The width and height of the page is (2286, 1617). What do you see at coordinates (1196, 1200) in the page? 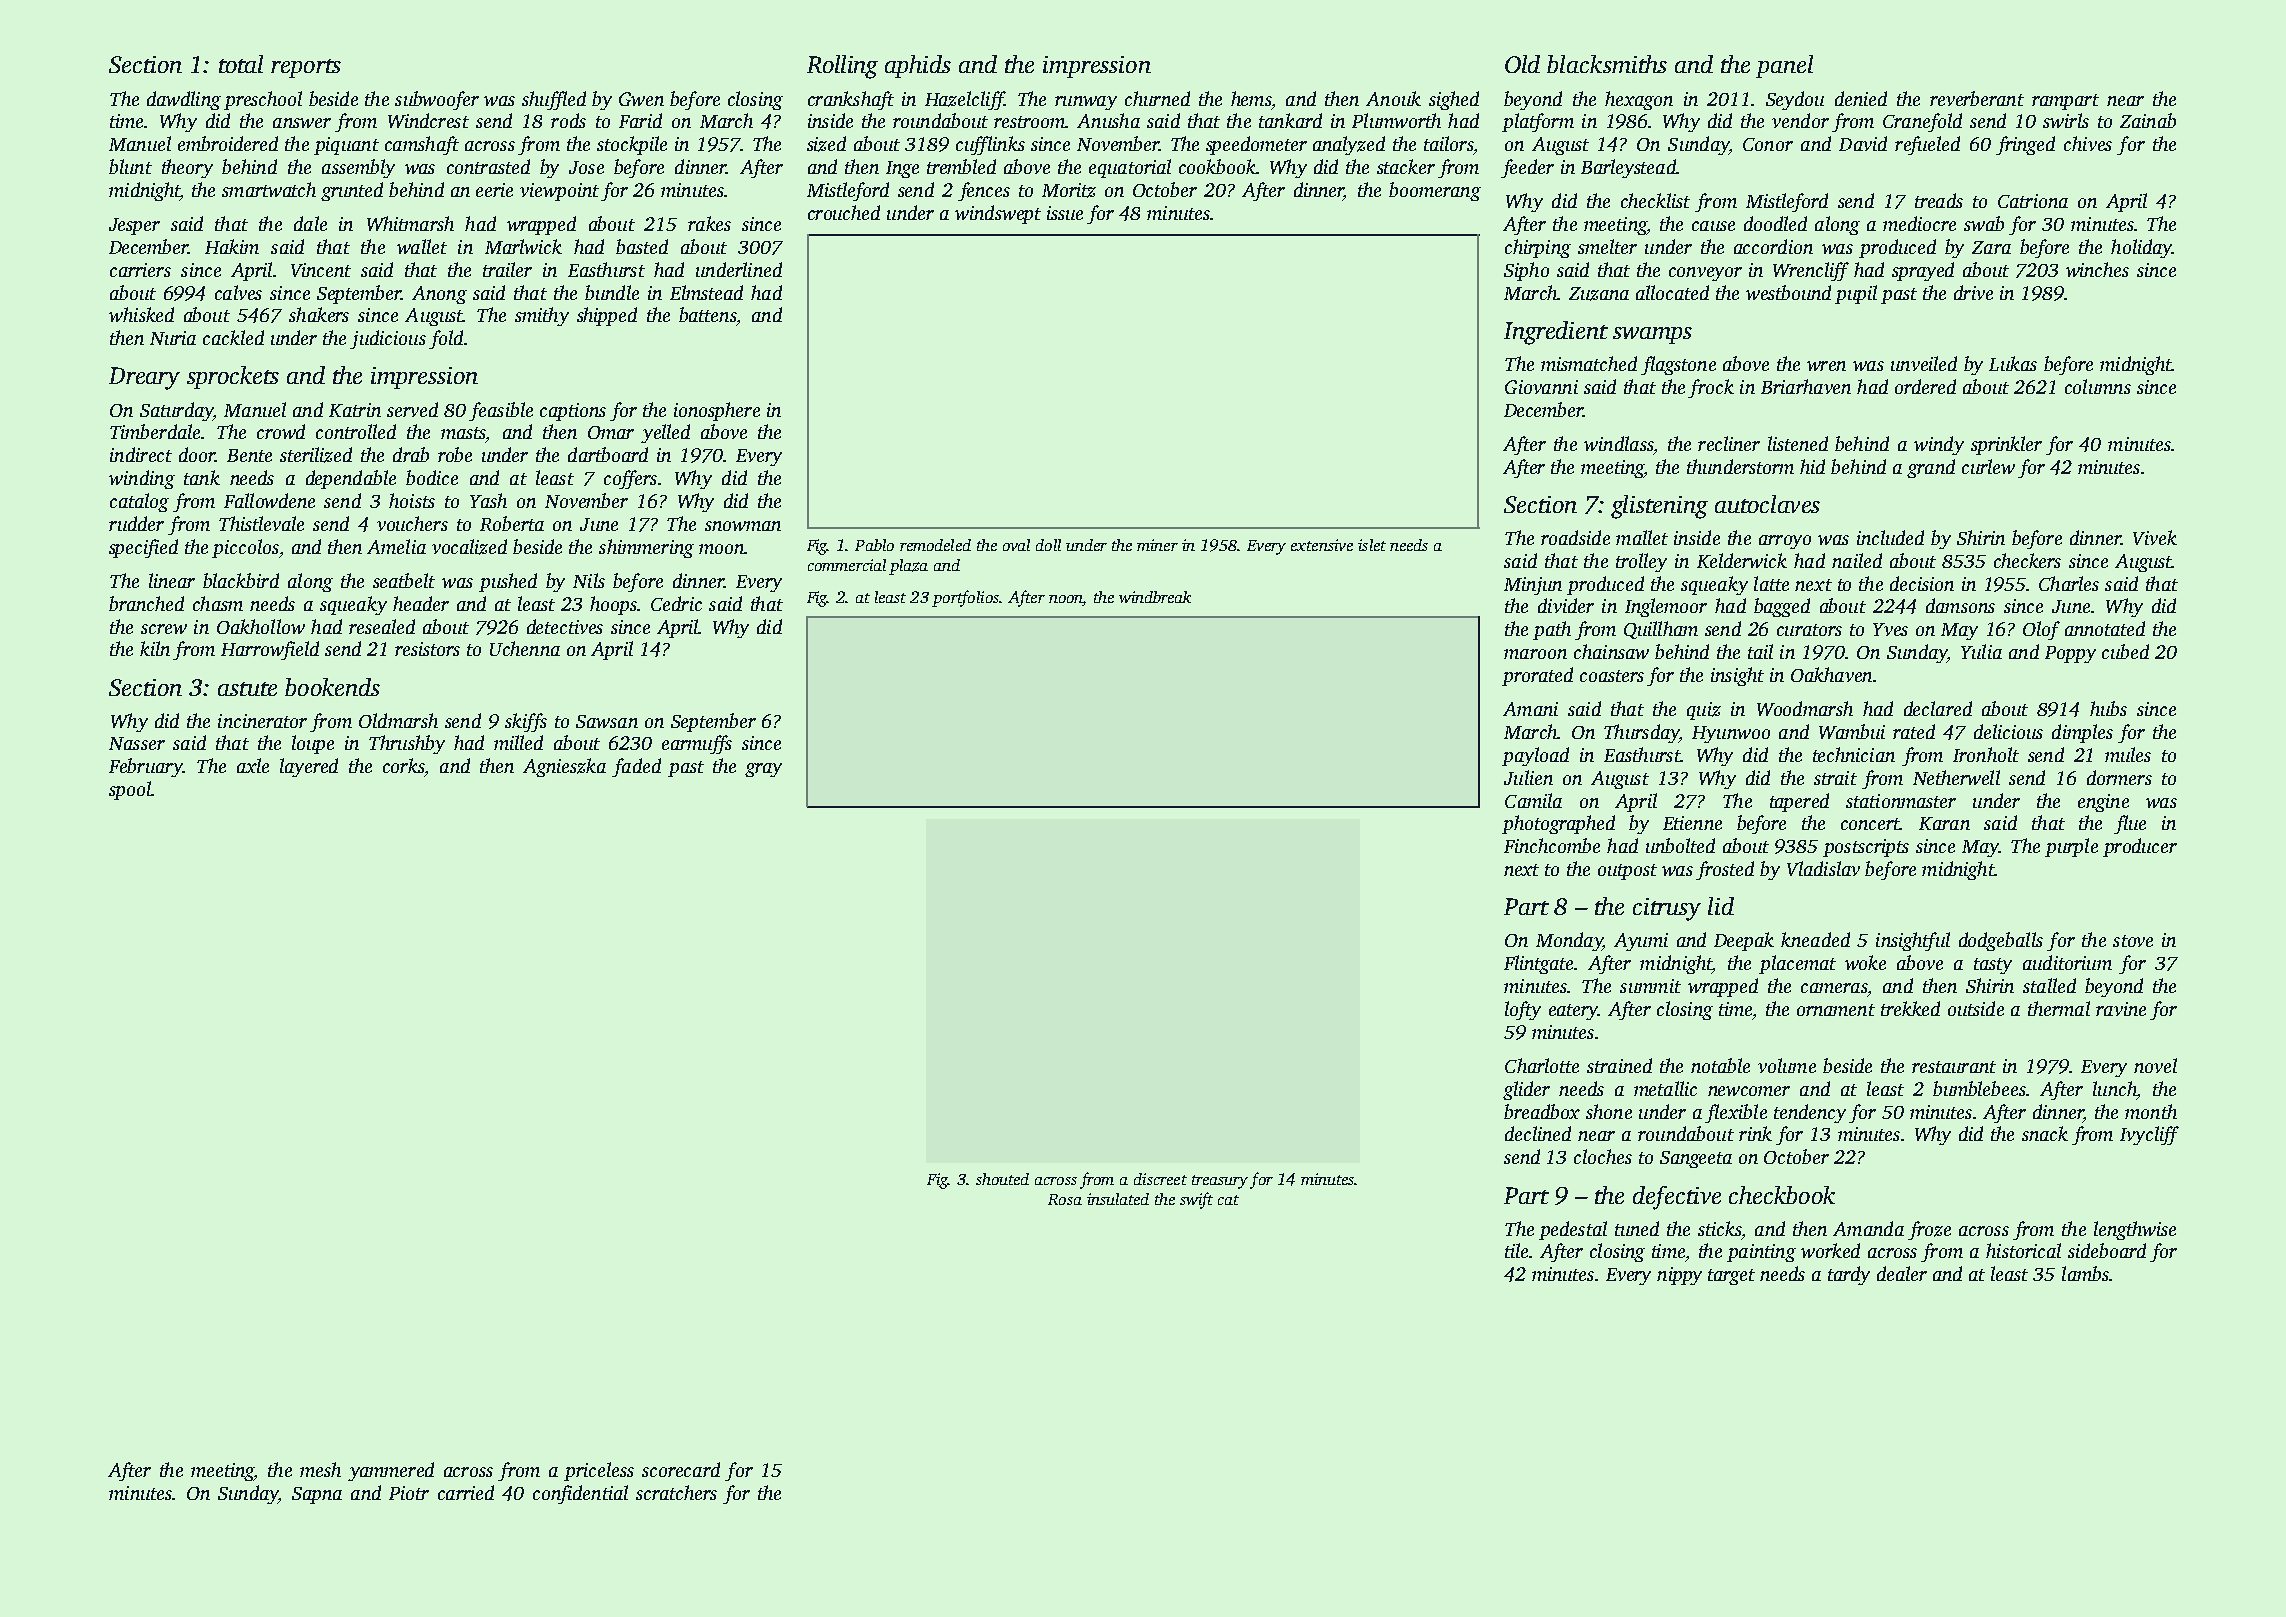
I see `swift` at bounding box center [1196, 1200].
